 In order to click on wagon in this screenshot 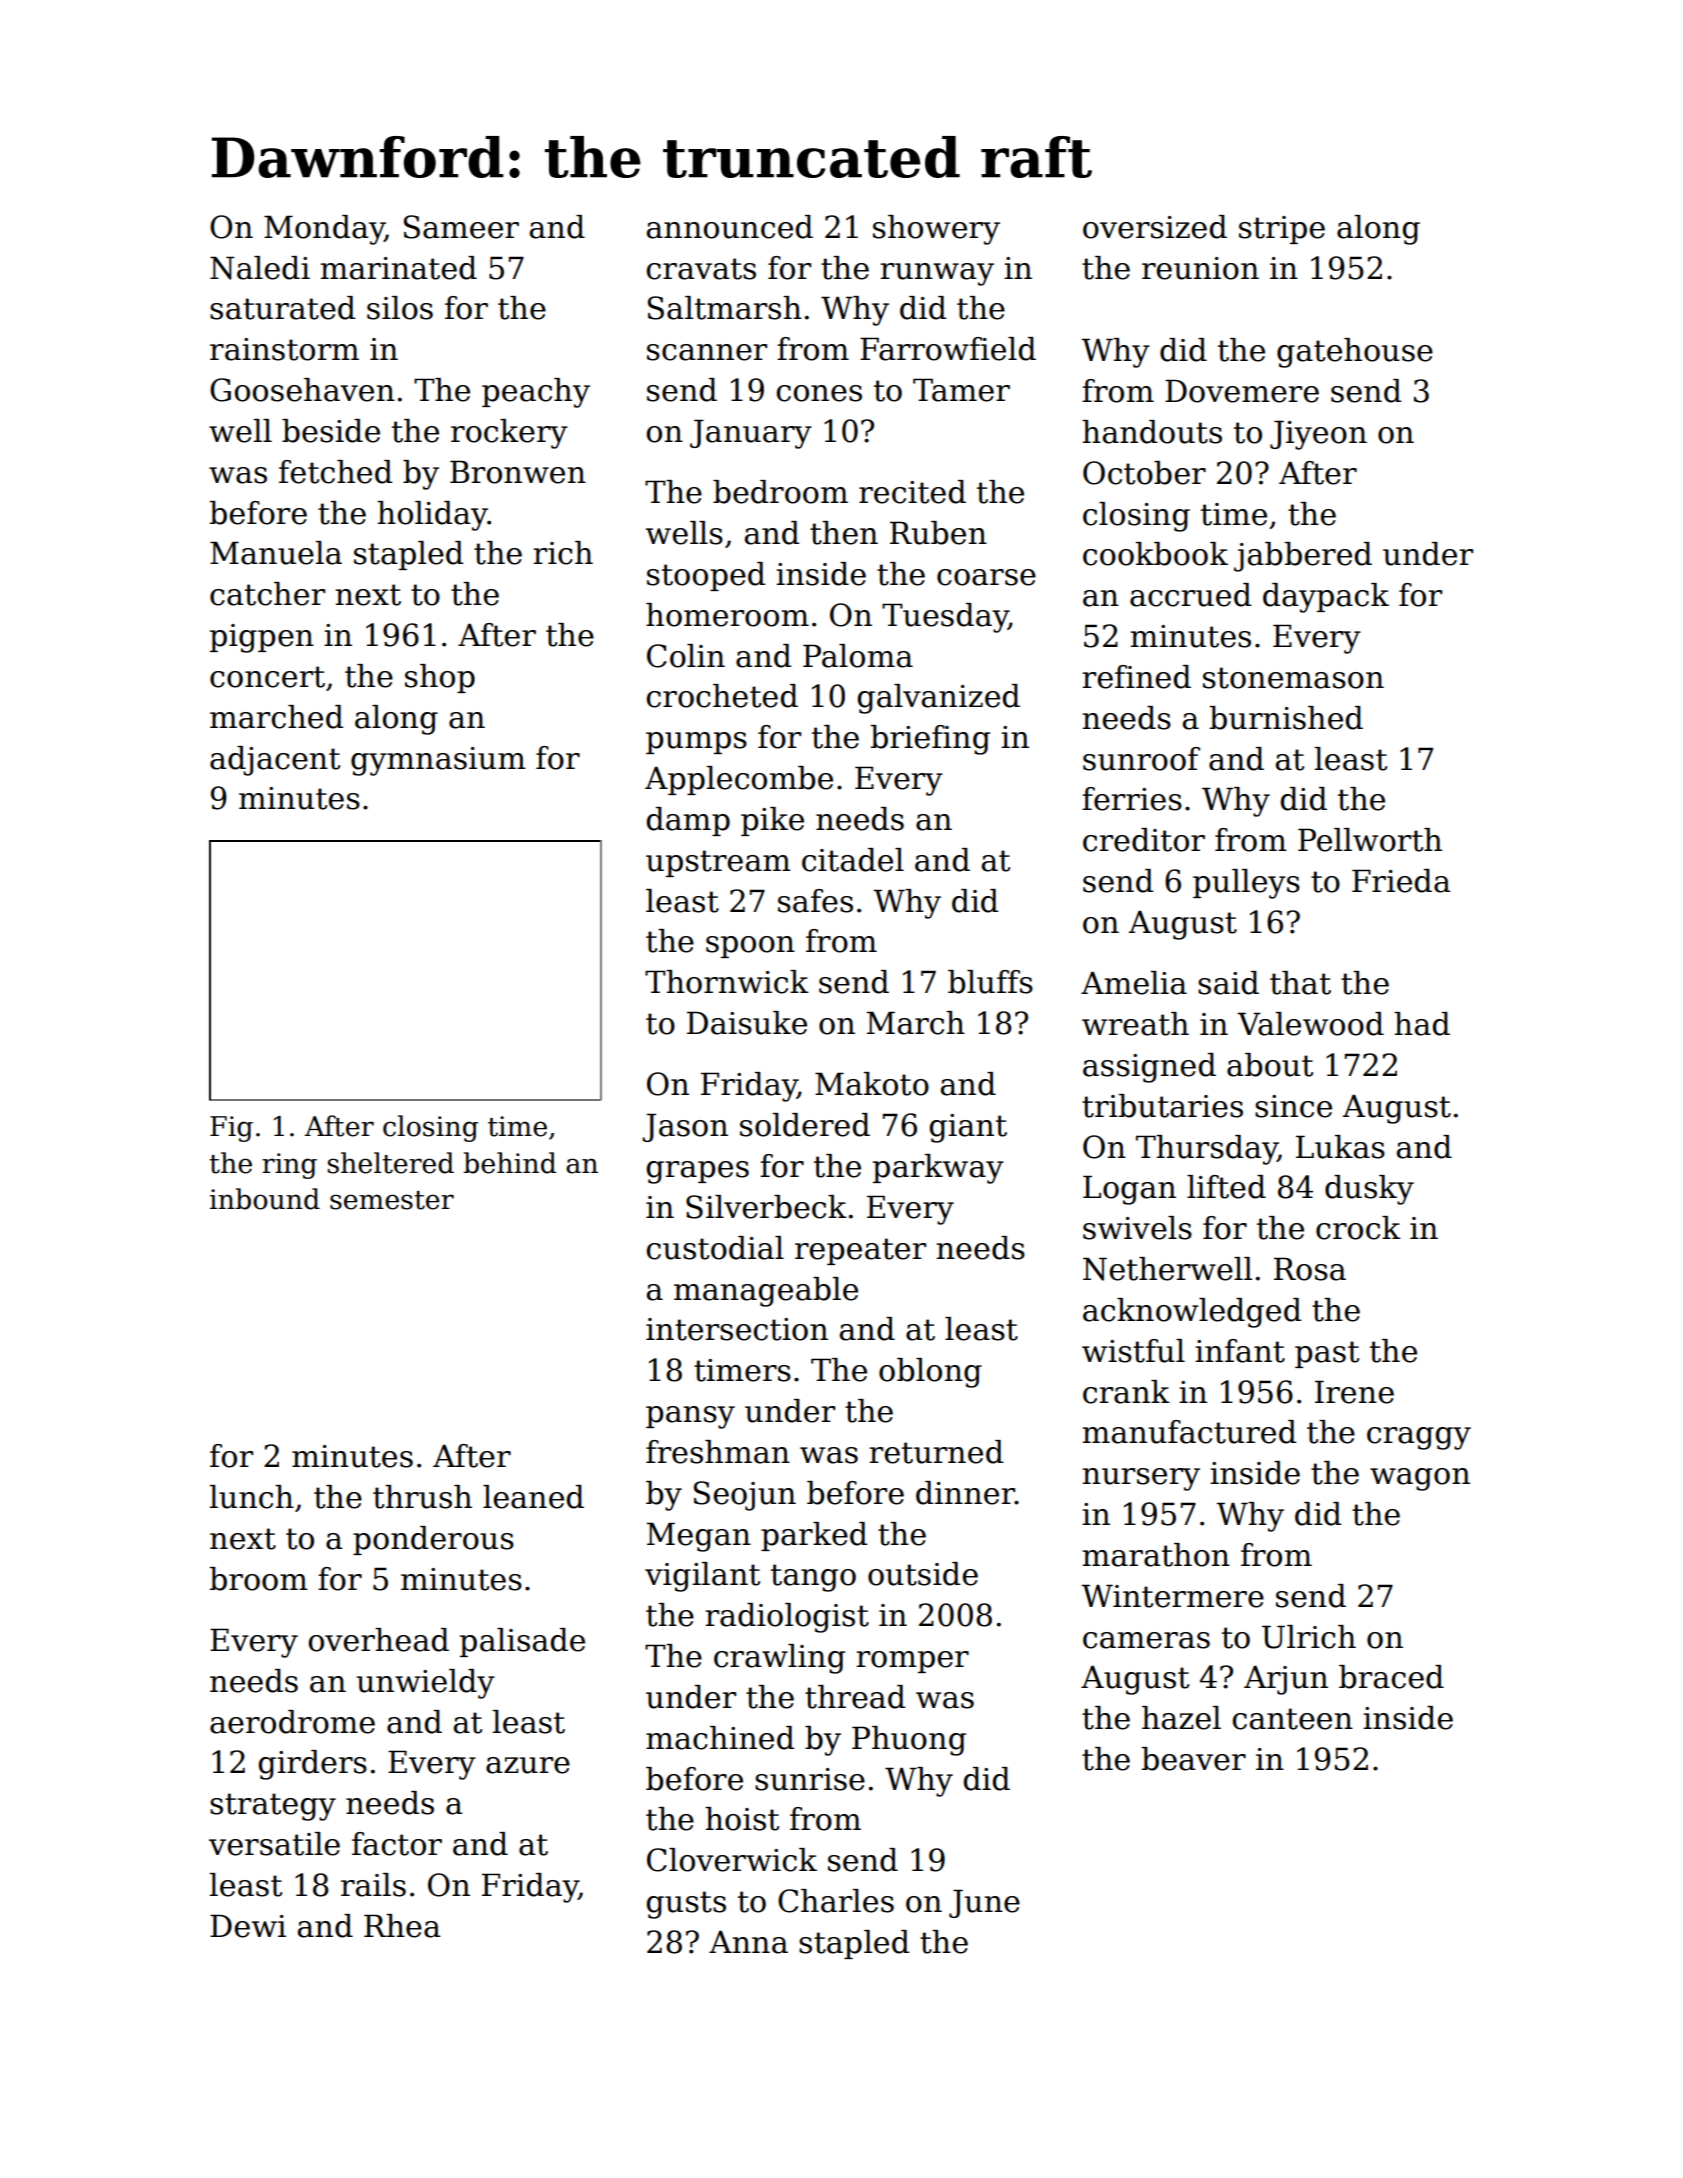, I will do `click(1420, 1479)`.
